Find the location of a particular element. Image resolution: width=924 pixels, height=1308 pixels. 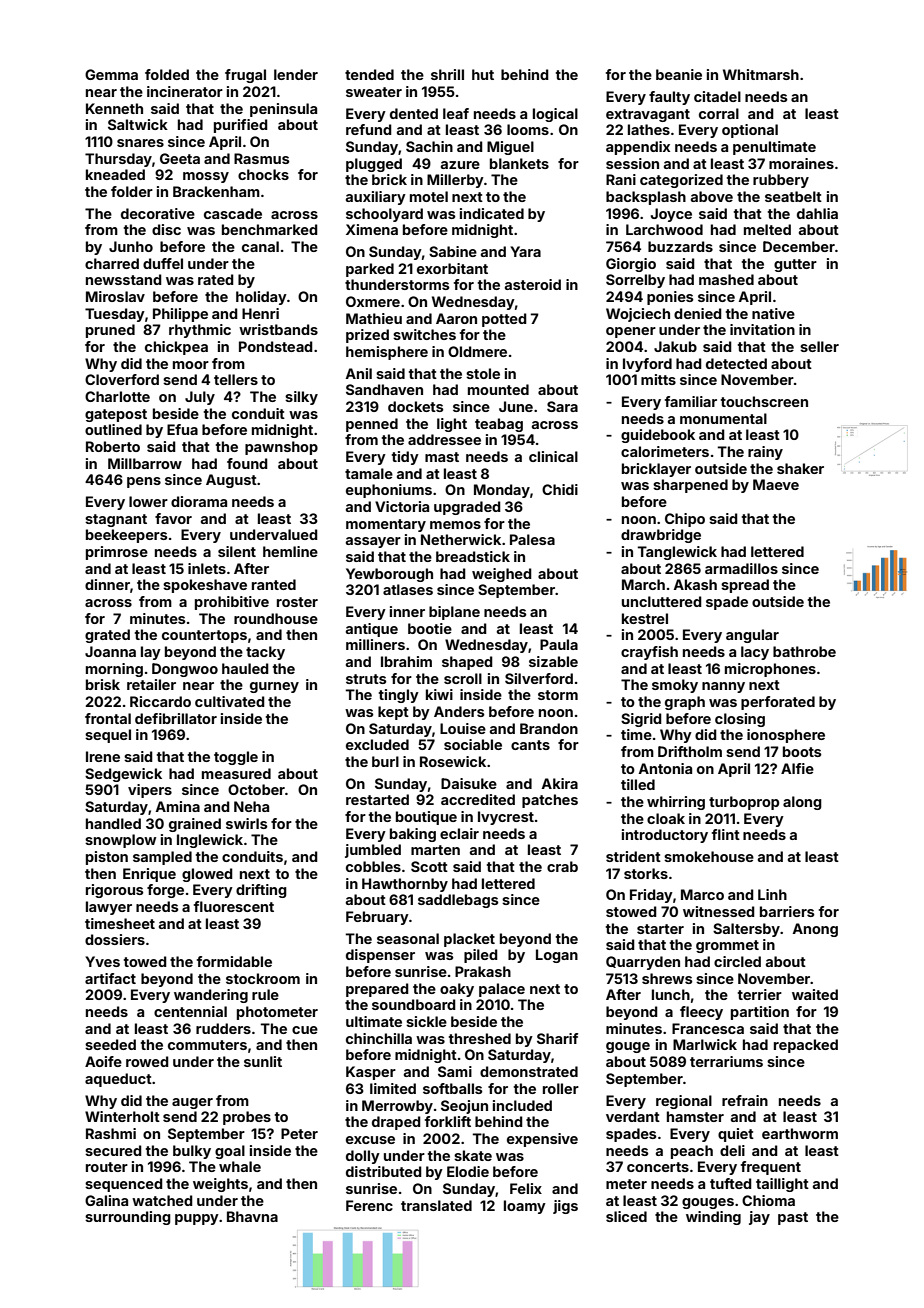

seeded is located at coordinates (110, 1044).
